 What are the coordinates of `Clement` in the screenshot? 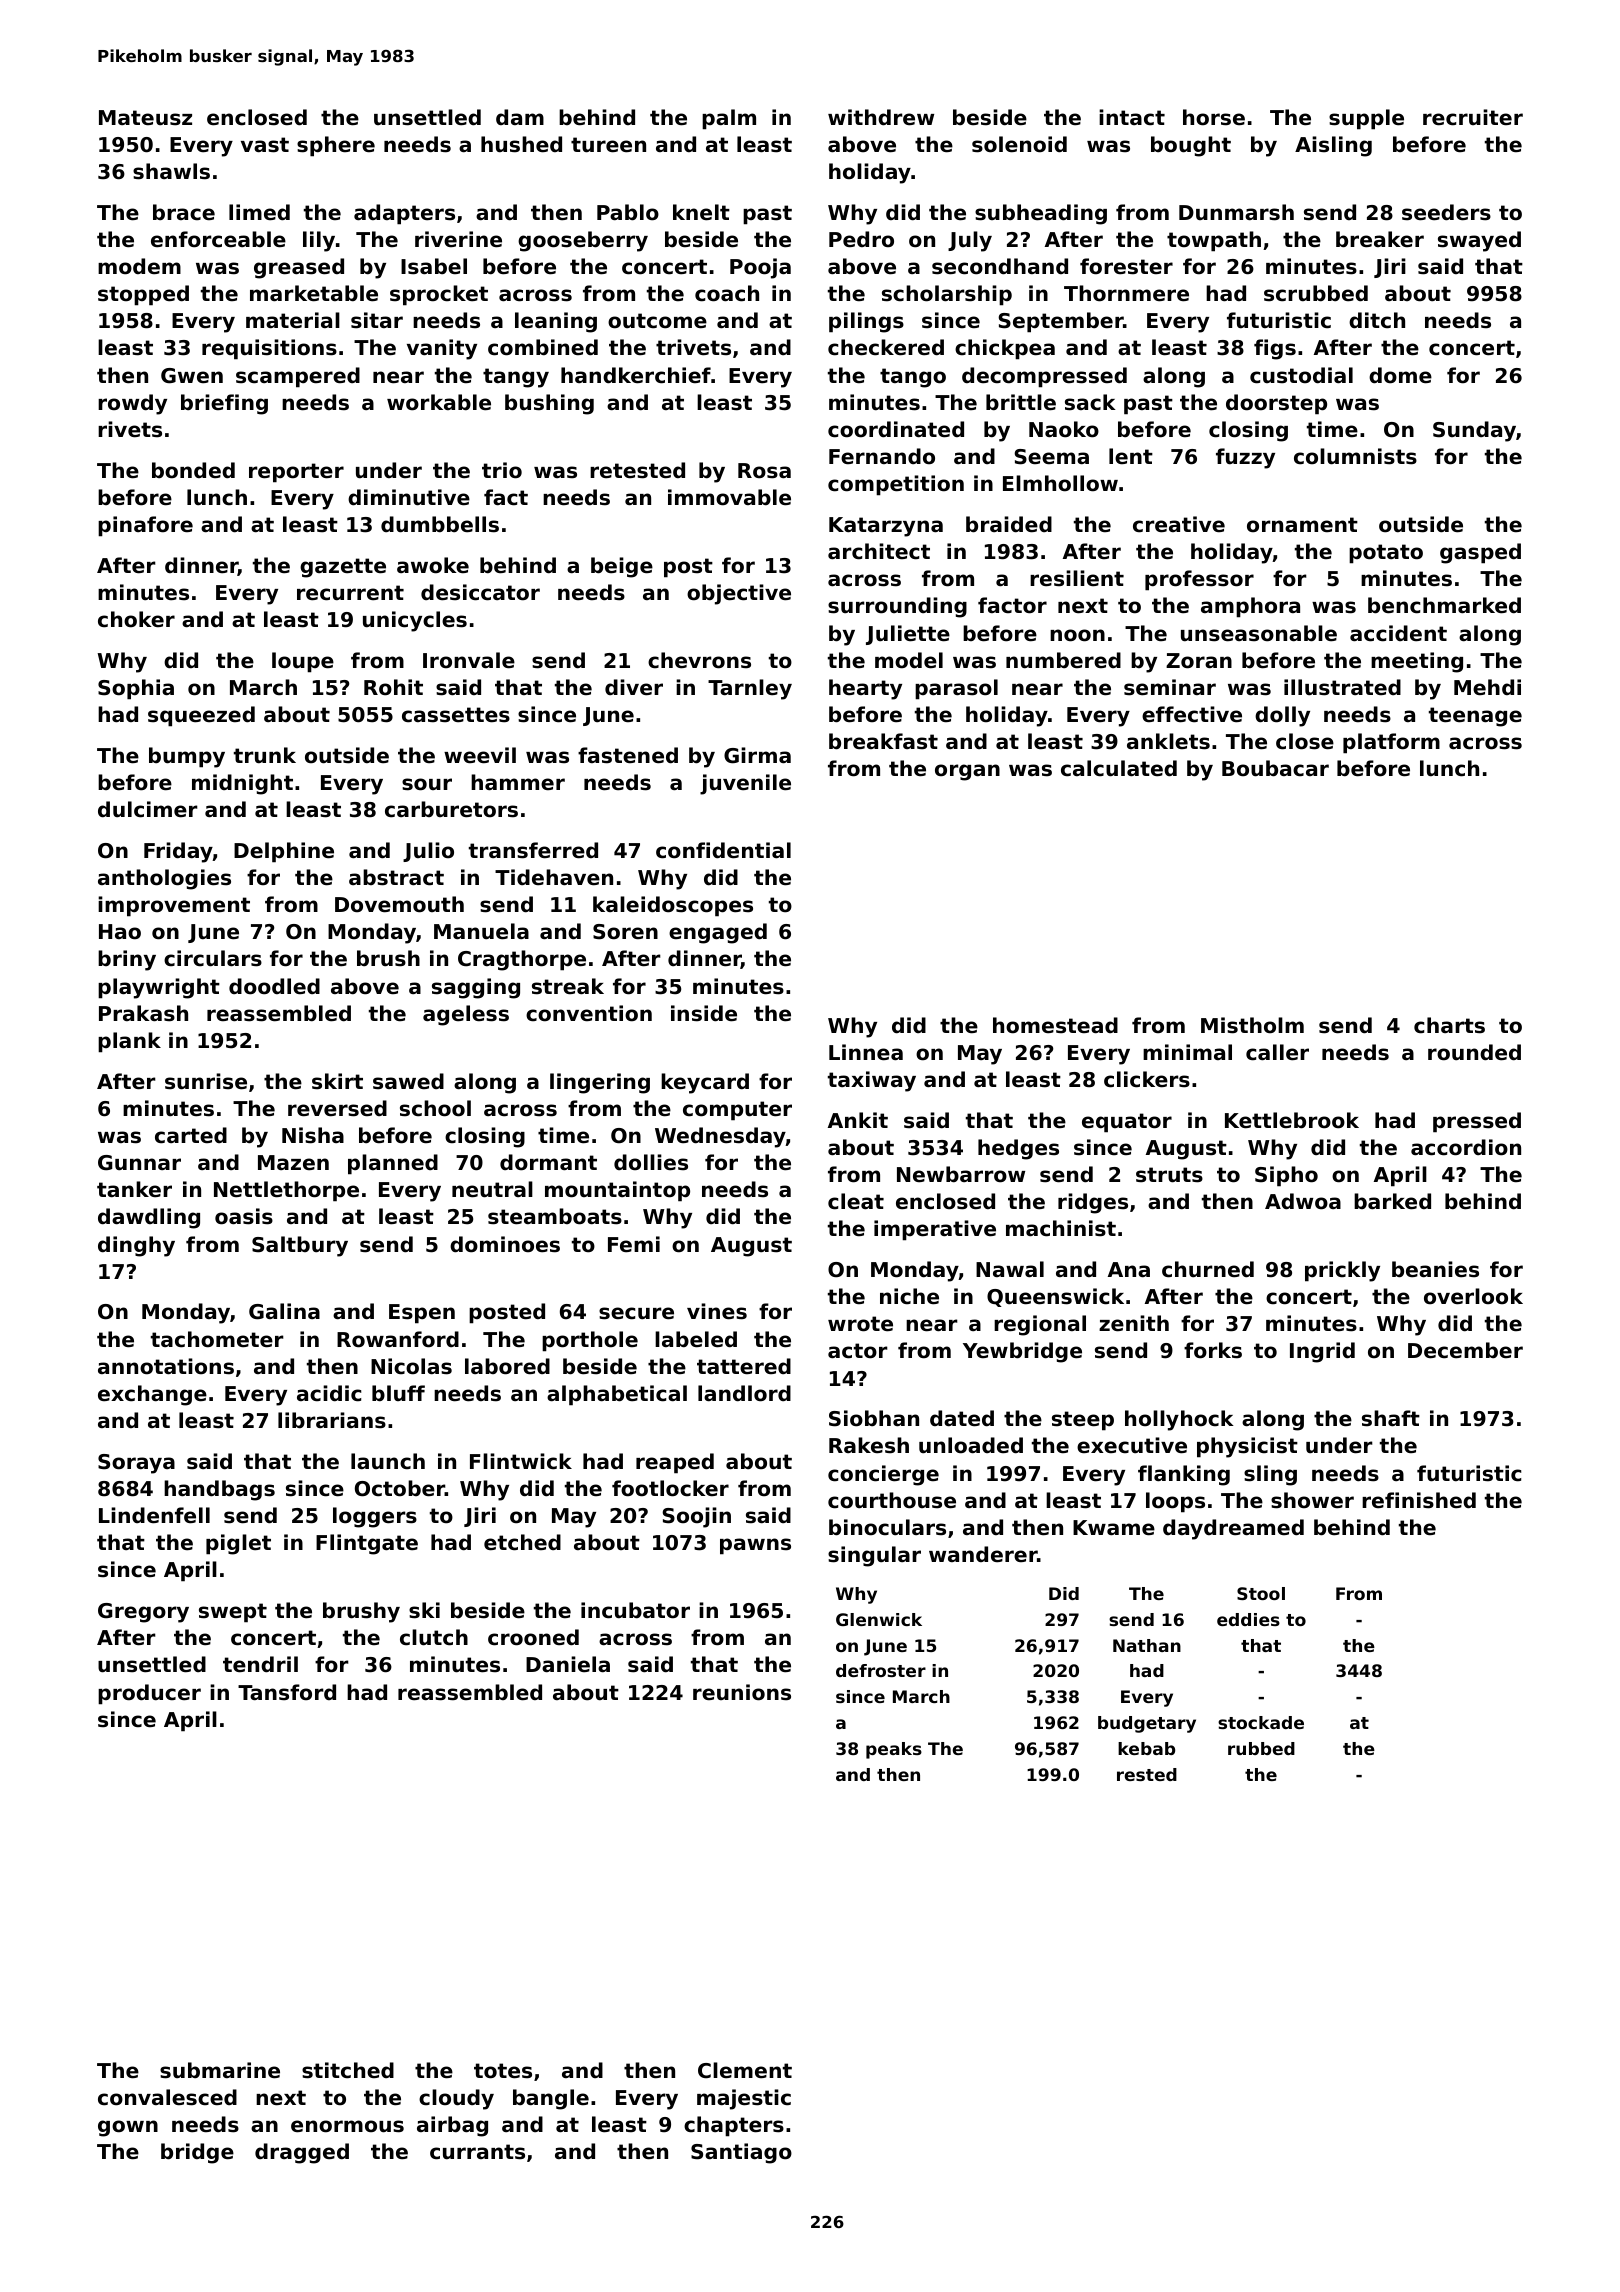 It's located at (745, 2070).
